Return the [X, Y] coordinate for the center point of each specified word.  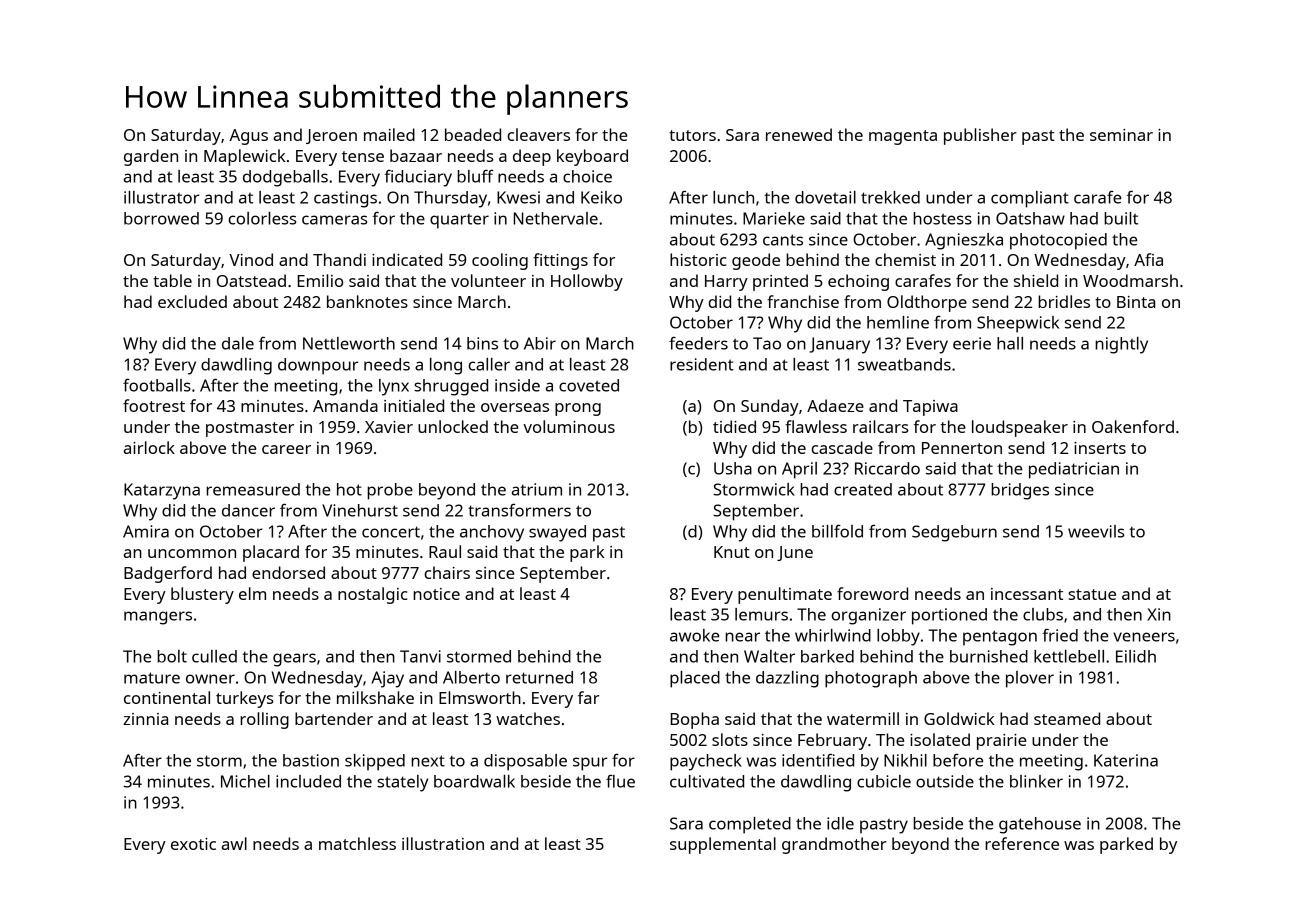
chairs [447, 572]
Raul [445, 551]
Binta [1136, 302]
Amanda [345, 405]
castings [345, 199]
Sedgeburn [954, 533]
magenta [903, 137]
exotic [193, 844]
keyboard [592, 157]
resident [702, 364]
